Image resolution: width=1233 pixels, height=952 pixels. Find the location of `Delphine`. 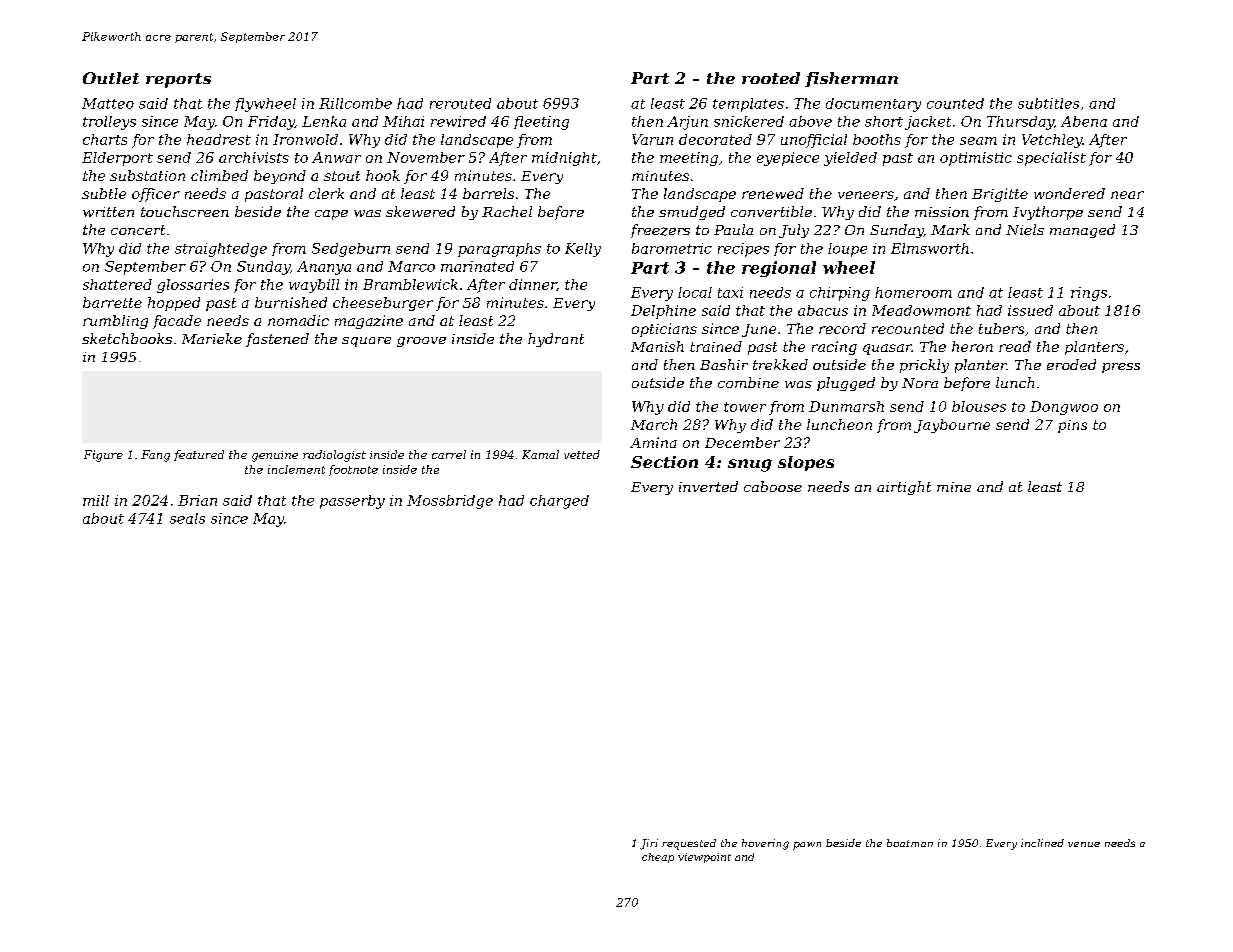

Delphine is located at coordinates (663, 312).
